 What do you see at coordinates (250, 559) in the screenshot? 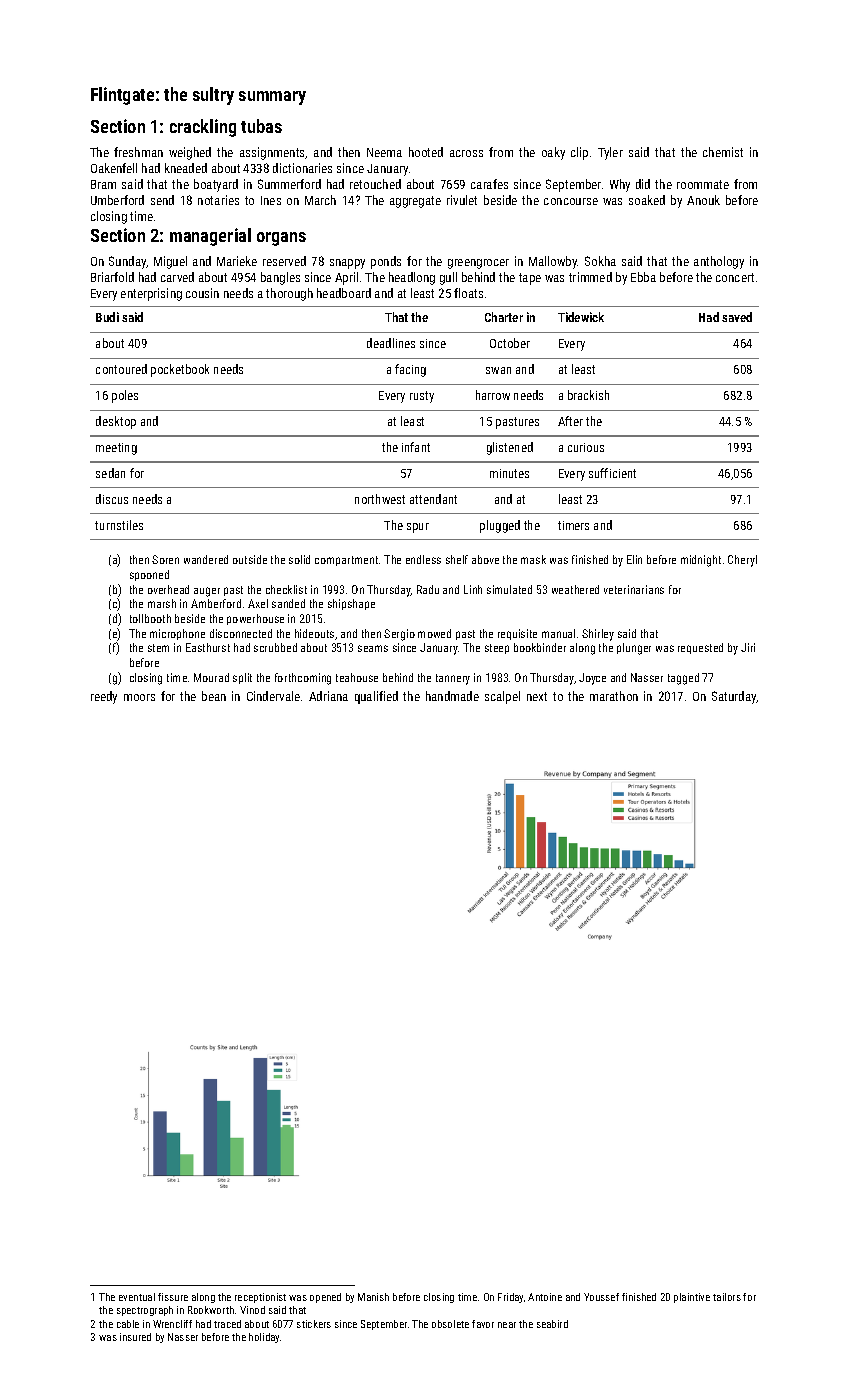
I see `outside` at bounding box center [250, 559].
